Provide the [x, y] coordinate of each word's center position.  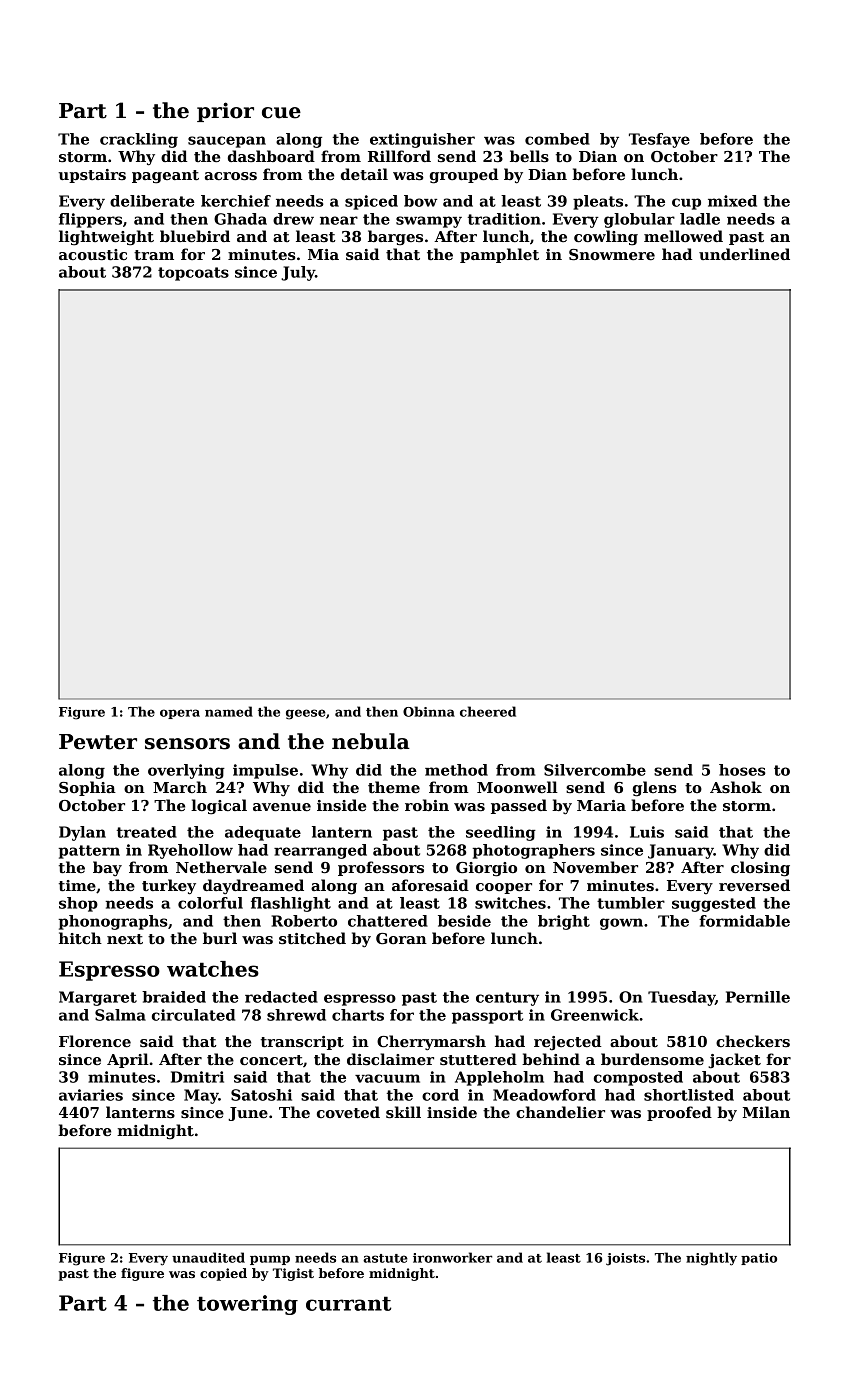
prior [225, 112]
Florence [95, 1041]
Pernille [758, 997]
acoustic [93, 254]
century [507, 999]
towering [247, 1305]
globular [639, 220]
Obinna [429, 711]
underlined [744, 254]
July [298, 273]
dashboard [271, 156]
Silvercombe [595, 770]
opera [180, 714]
